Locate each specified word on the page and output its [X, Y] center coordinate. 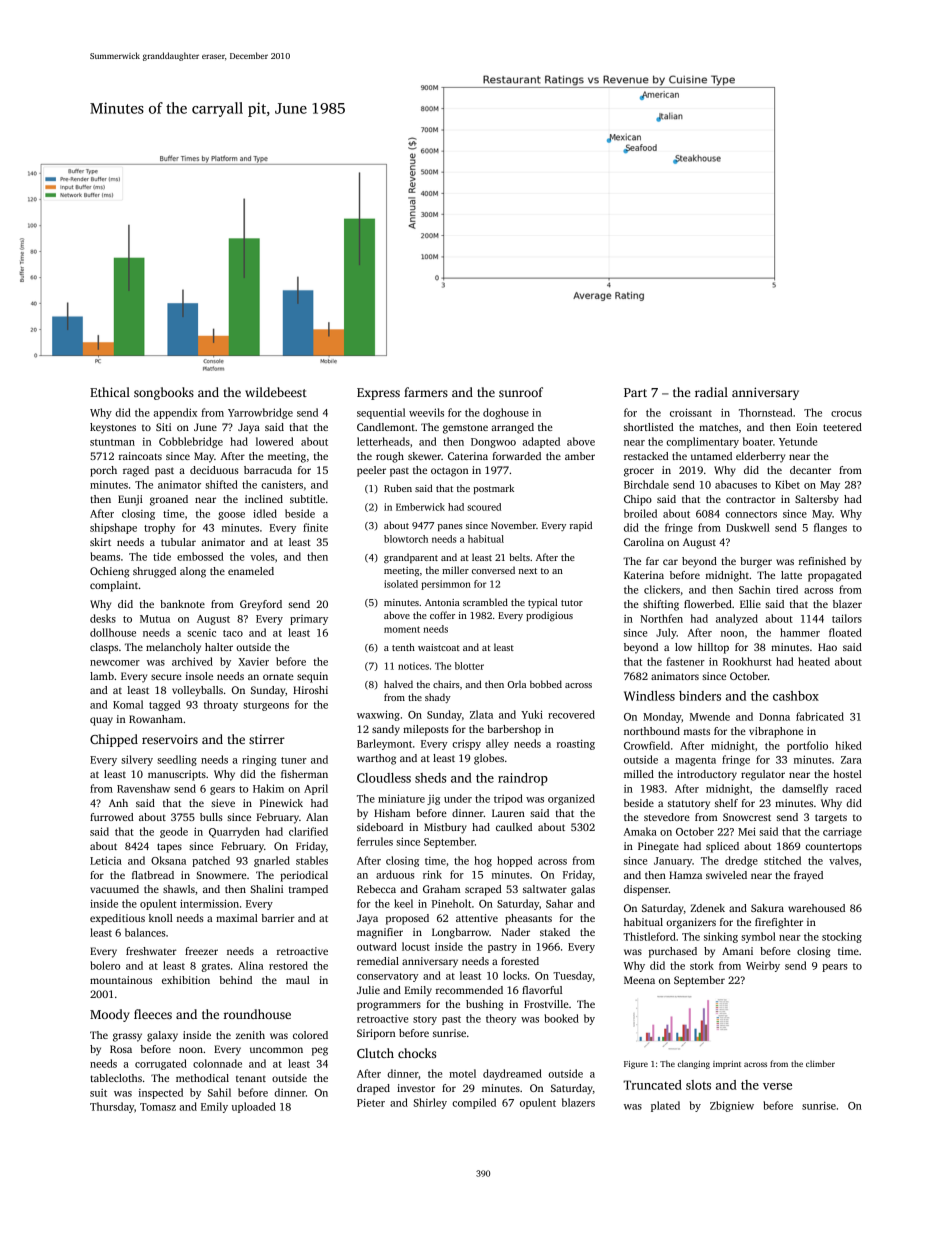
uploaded [254, 1107]
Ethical [110, 392]
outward [377, 946]
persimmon [446, 585]
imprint [727, 1065]
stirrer [267, 739]
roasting [576, 745]
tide [162, 556]
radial [711, 392]
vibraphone [776, 732]
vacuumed [114, 889]
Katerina [644, 575]
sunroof [521, 392]
